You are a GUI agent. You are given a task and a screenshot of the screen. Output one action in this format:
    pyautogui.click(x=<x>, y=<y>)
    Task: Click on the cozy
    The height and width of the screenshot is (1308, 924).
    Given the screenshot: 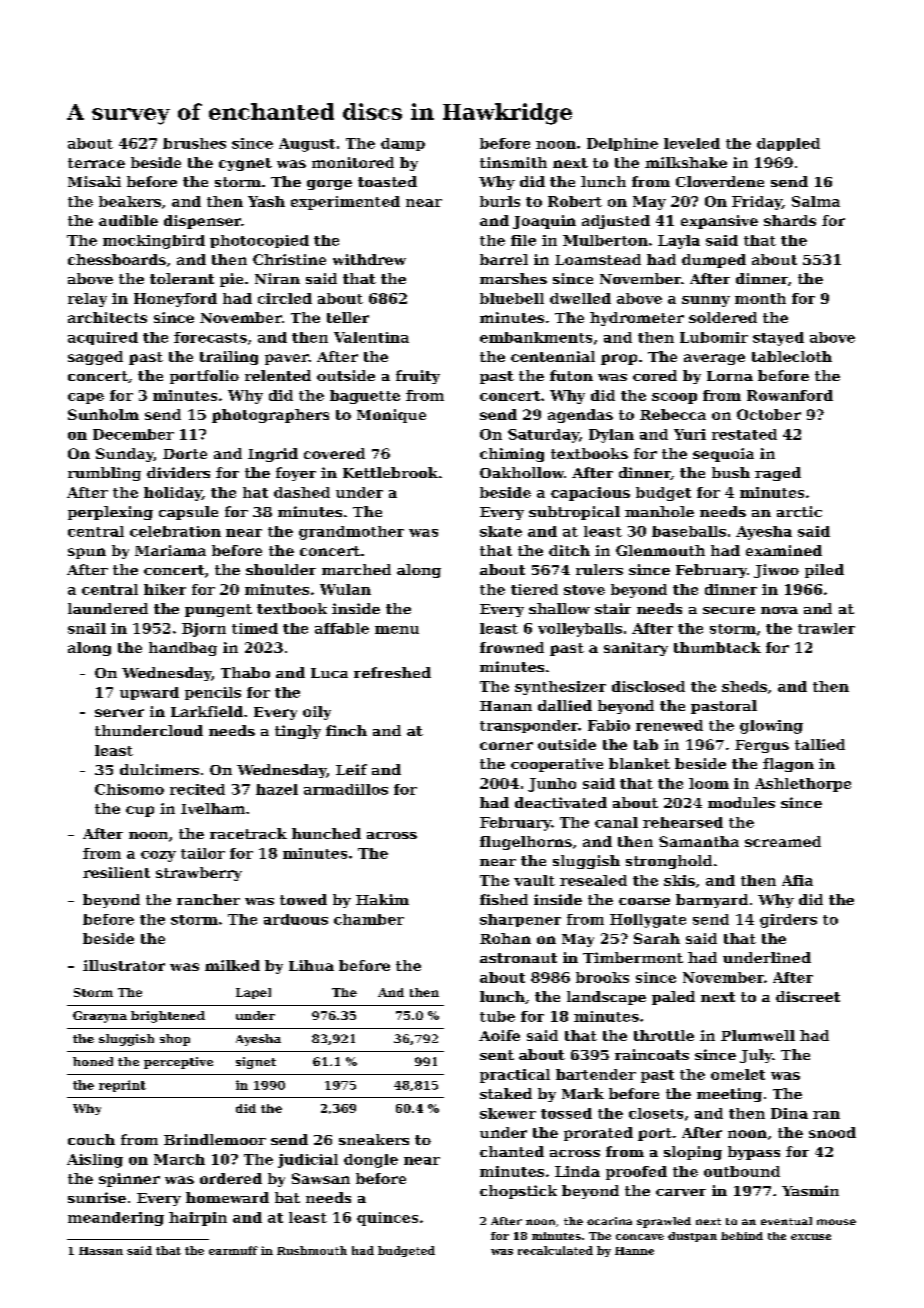 What is the action you would take?
    pyautogui.click(x=158, y=856)
